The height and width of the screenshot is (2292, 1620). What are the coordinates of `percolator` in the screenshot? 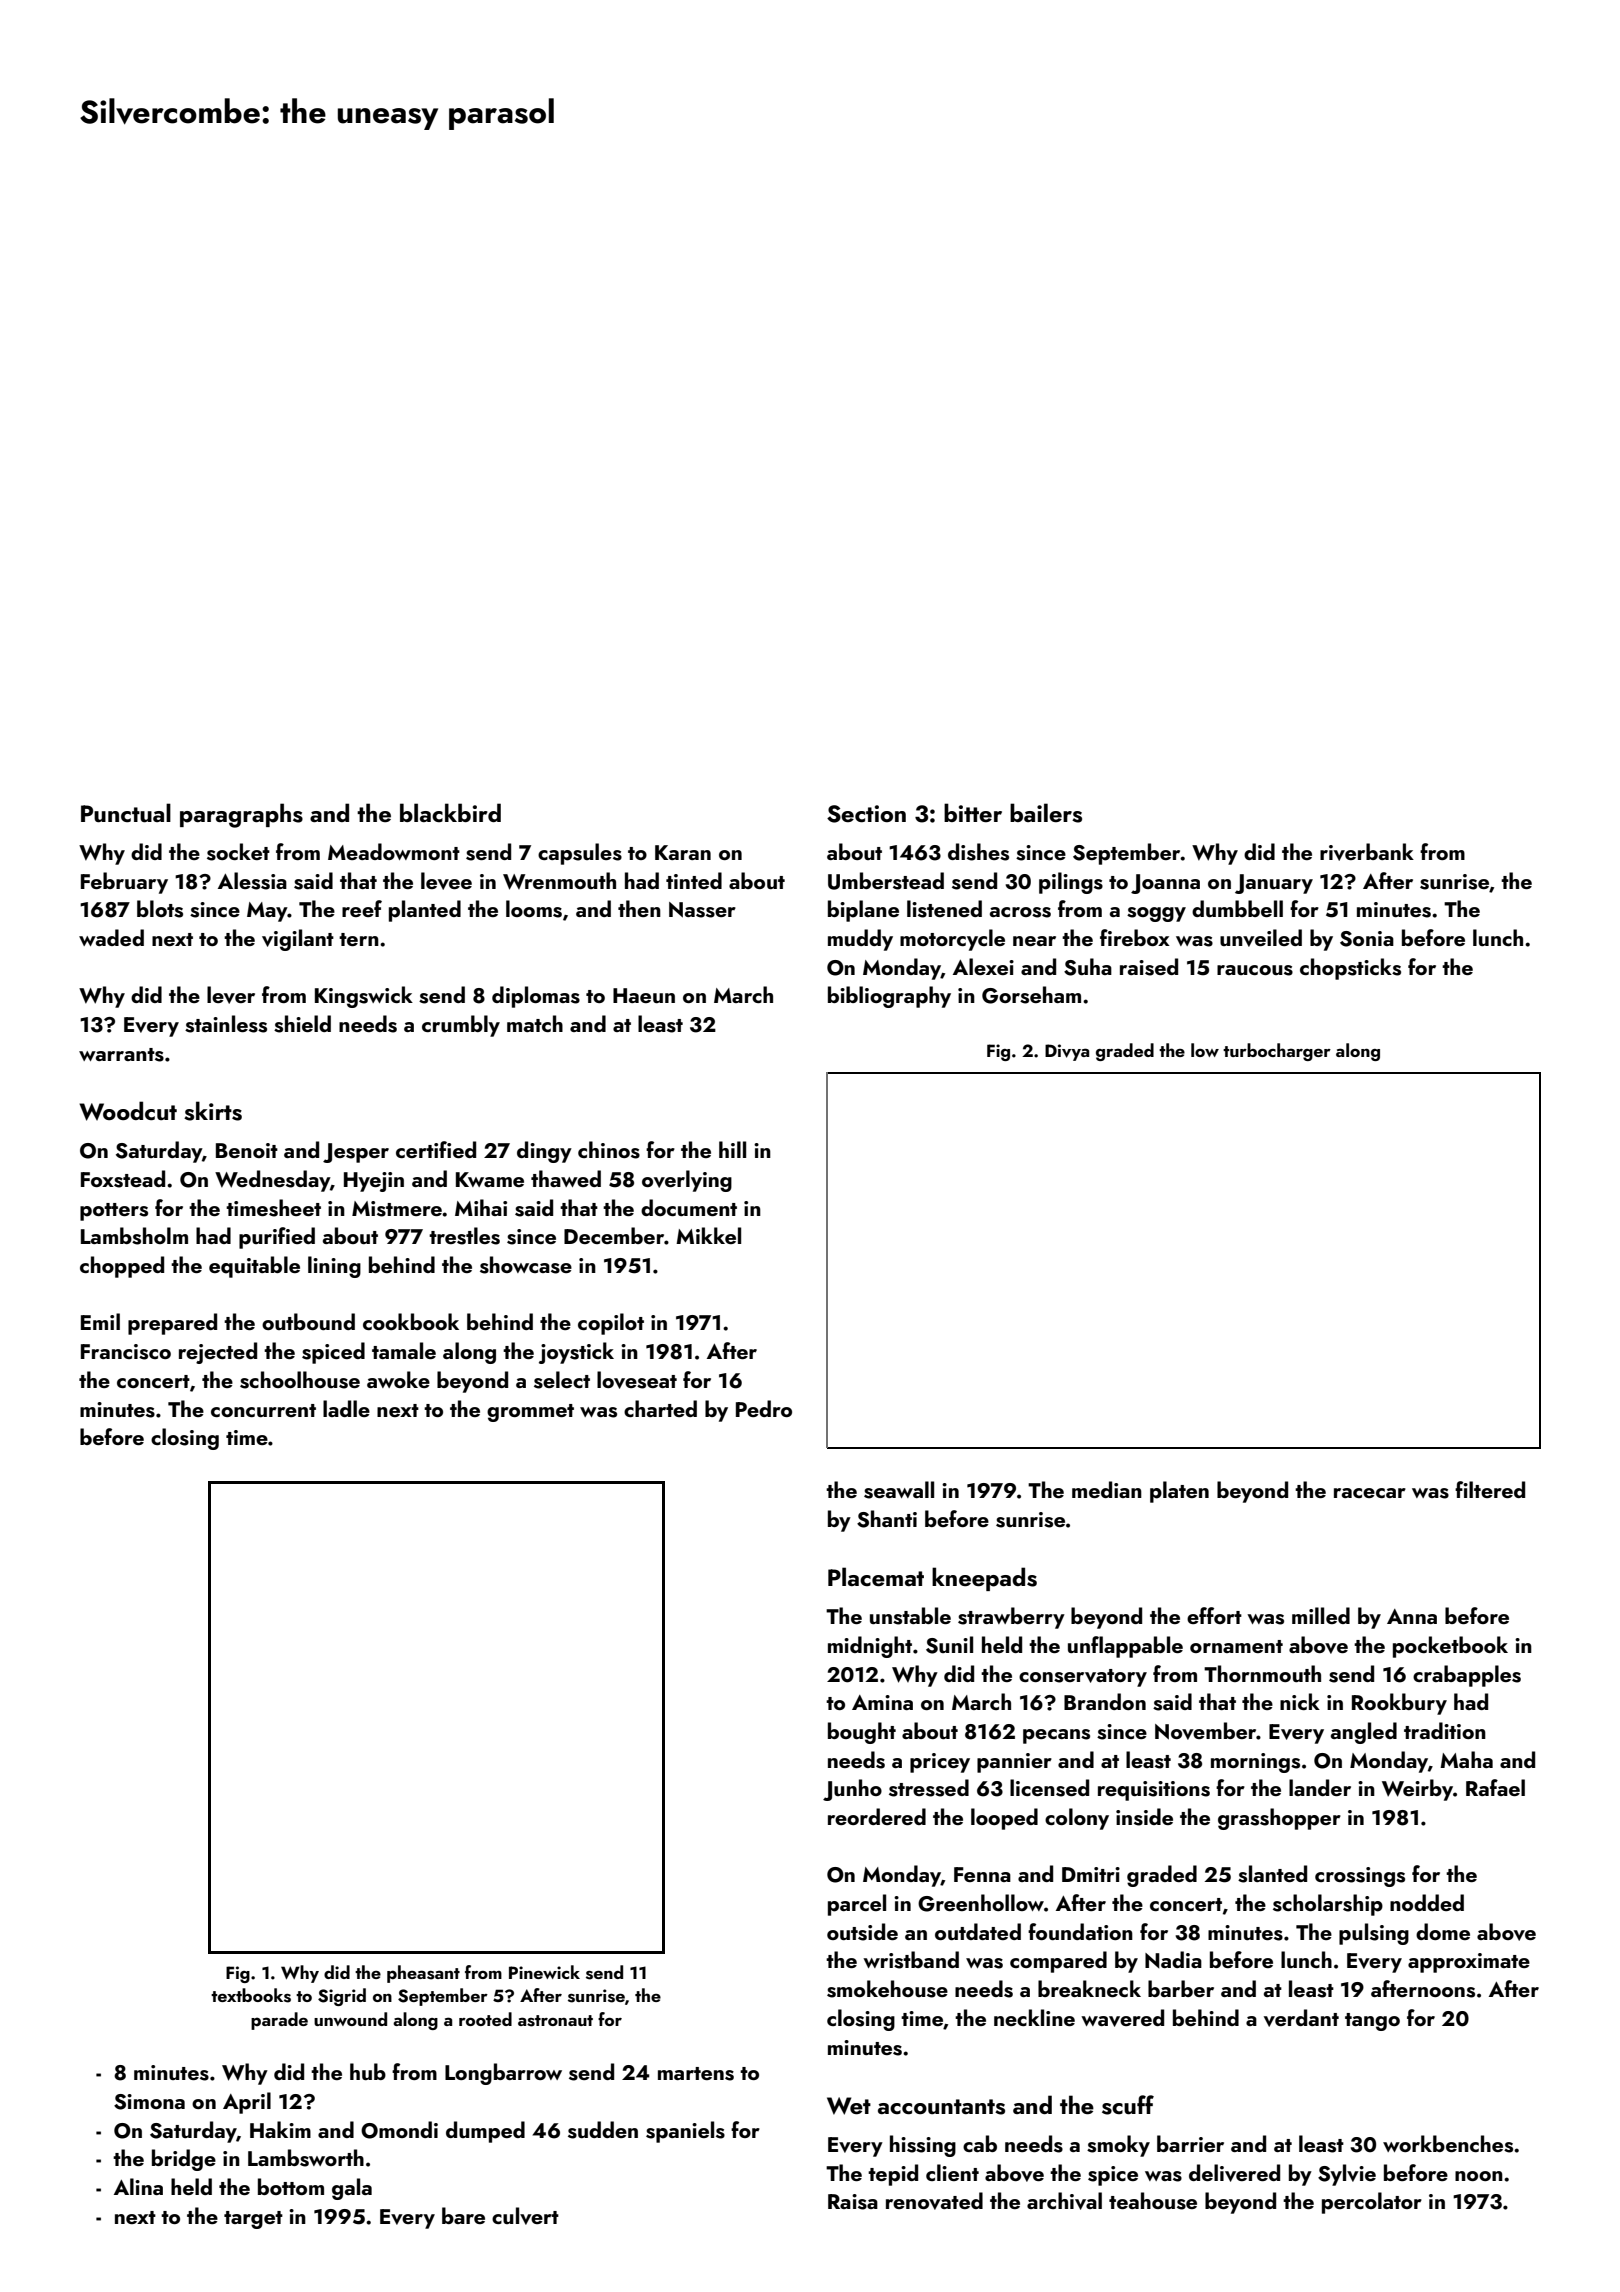 It's located at (1372, 2203).
